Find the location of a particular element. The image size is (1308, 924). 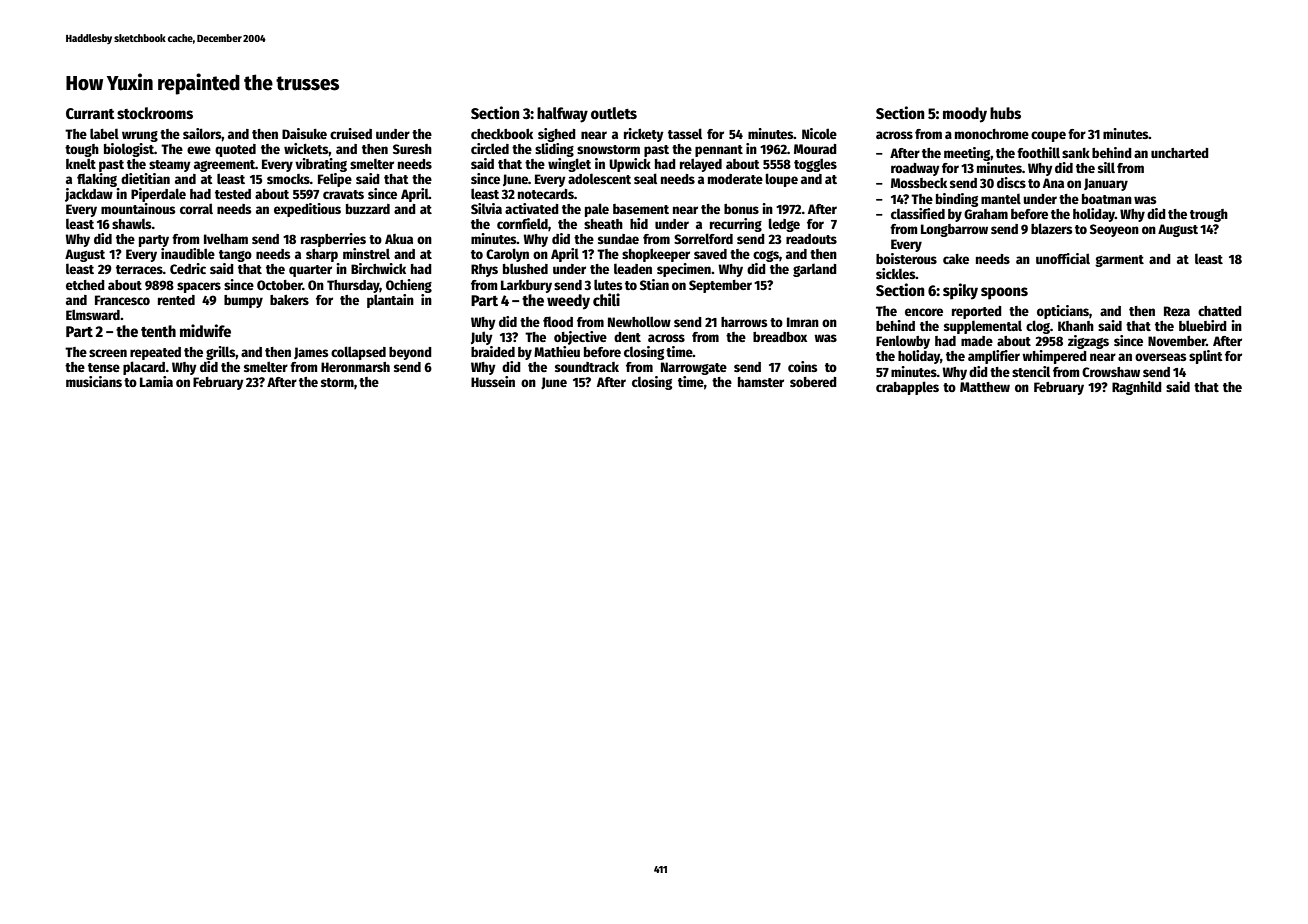

hubs is located at coordinates (1005, 113).
